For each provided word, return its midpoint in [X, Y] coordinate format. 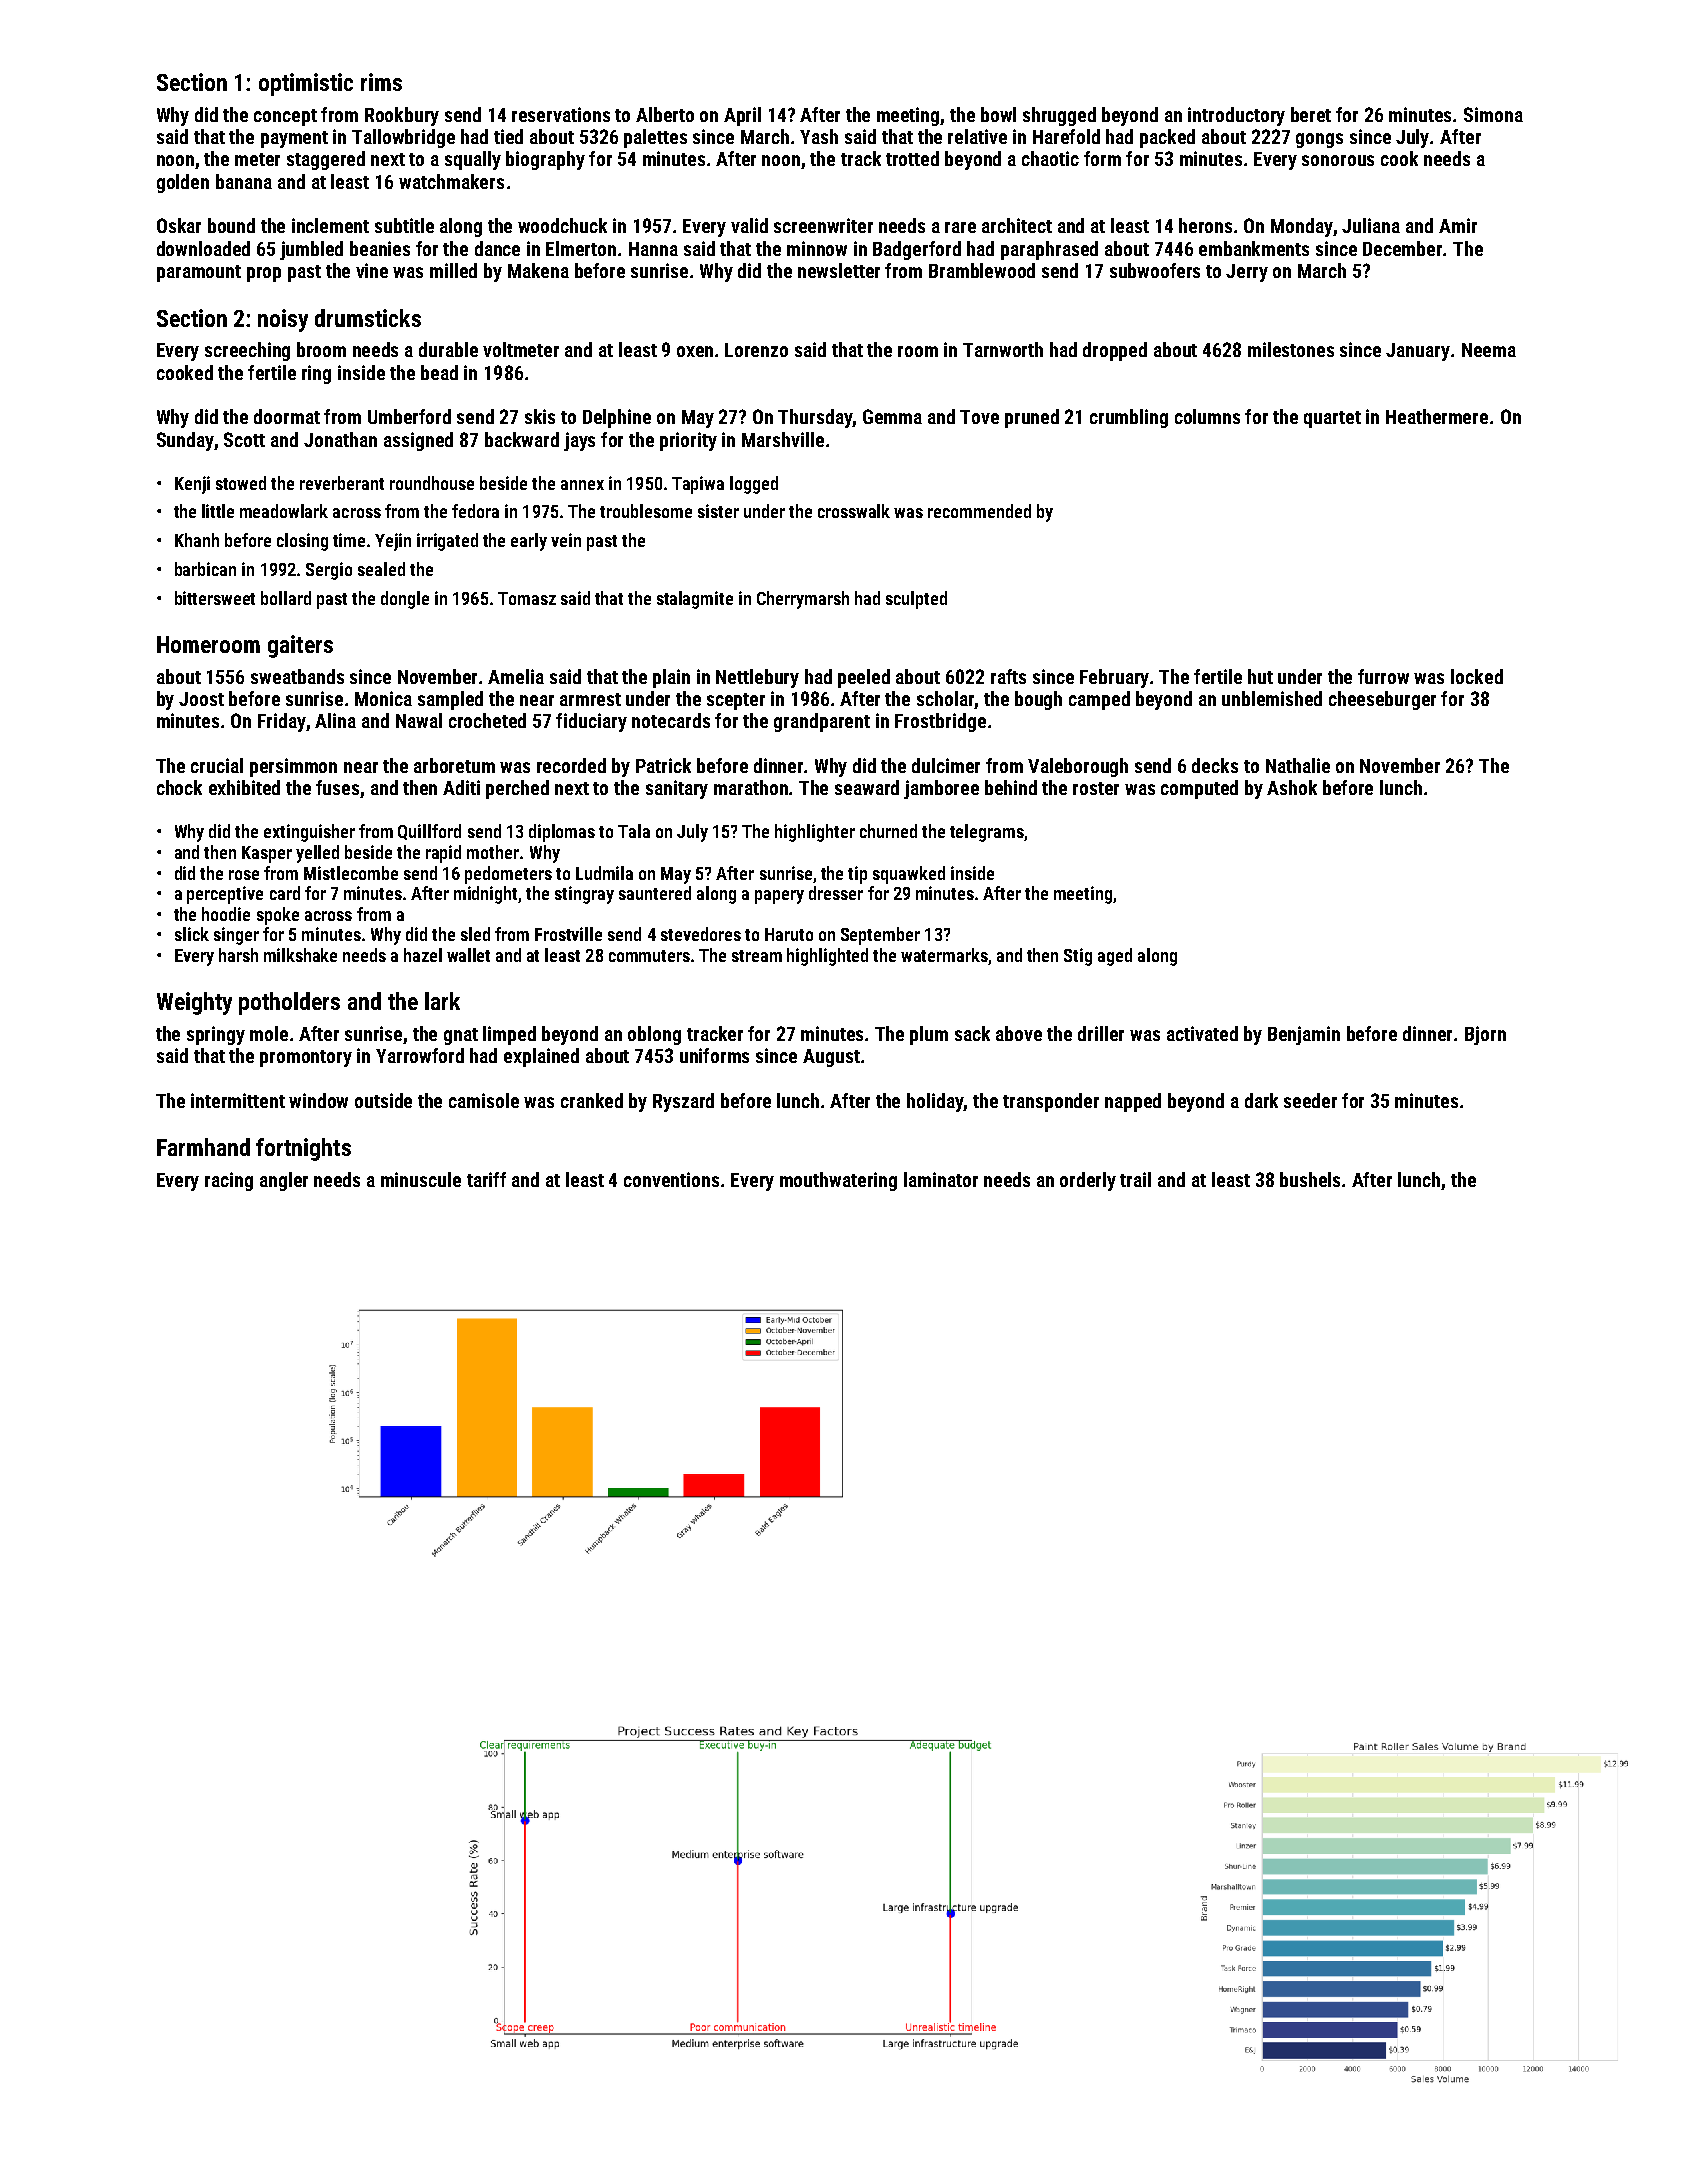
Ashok [1292, 787]
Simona [1493, 114]
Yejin [393, 542]
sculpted [916, 600]
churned [888, 831]
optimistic [306, 84]
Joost [201, 699]
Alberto [665, 114]
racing [229, 1181]
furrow [1383, 676]
